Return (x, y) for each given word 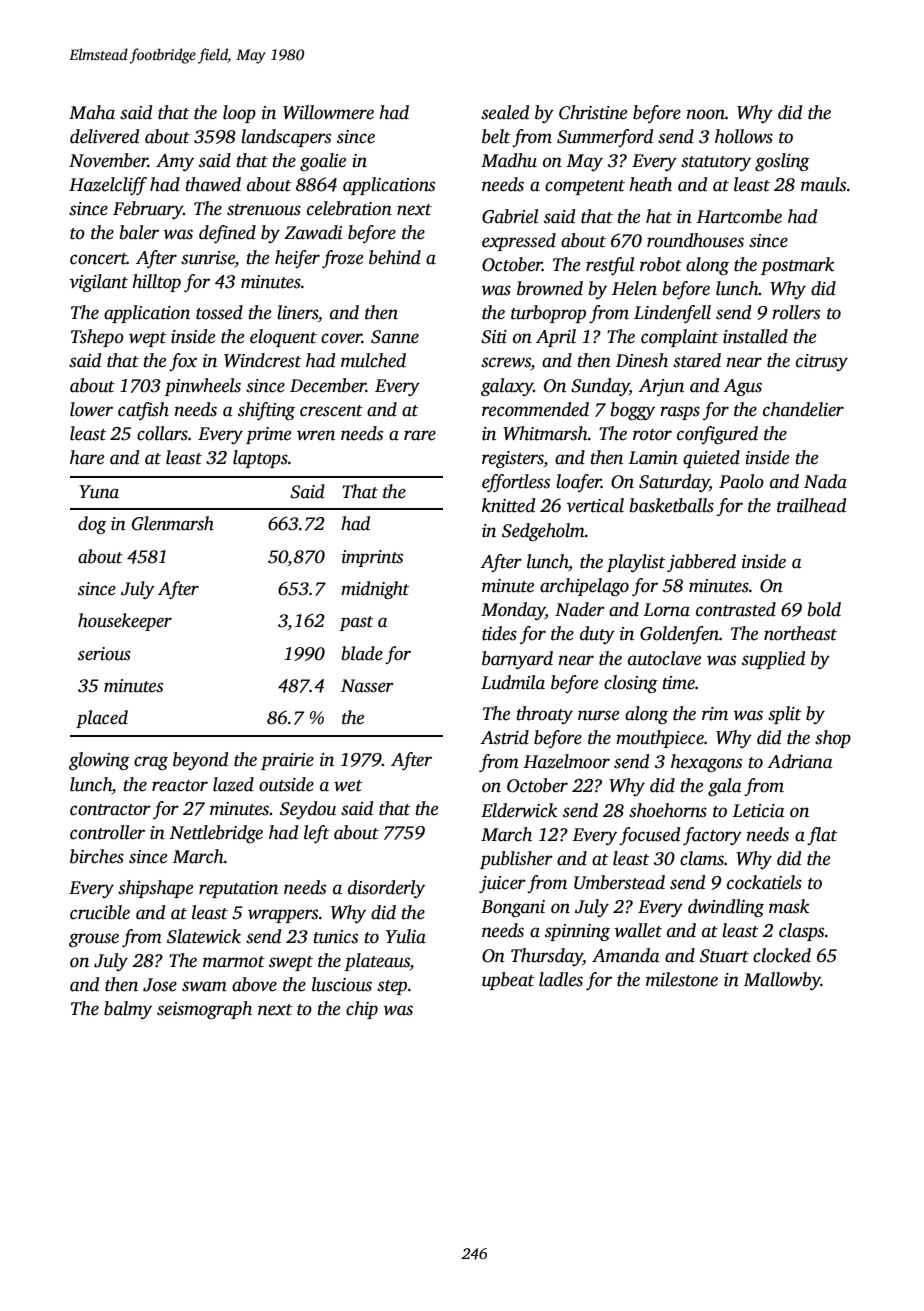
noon (706, 114)
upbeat (508, 981)
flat (822, 836)
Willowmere (328, 112)
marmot (234, 962)
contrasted (736, 609)
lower (91, 409)
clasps (801, 932)
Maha (92, 112)
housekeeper (125, 622)
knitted (508, 505)
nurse (598, 715)
